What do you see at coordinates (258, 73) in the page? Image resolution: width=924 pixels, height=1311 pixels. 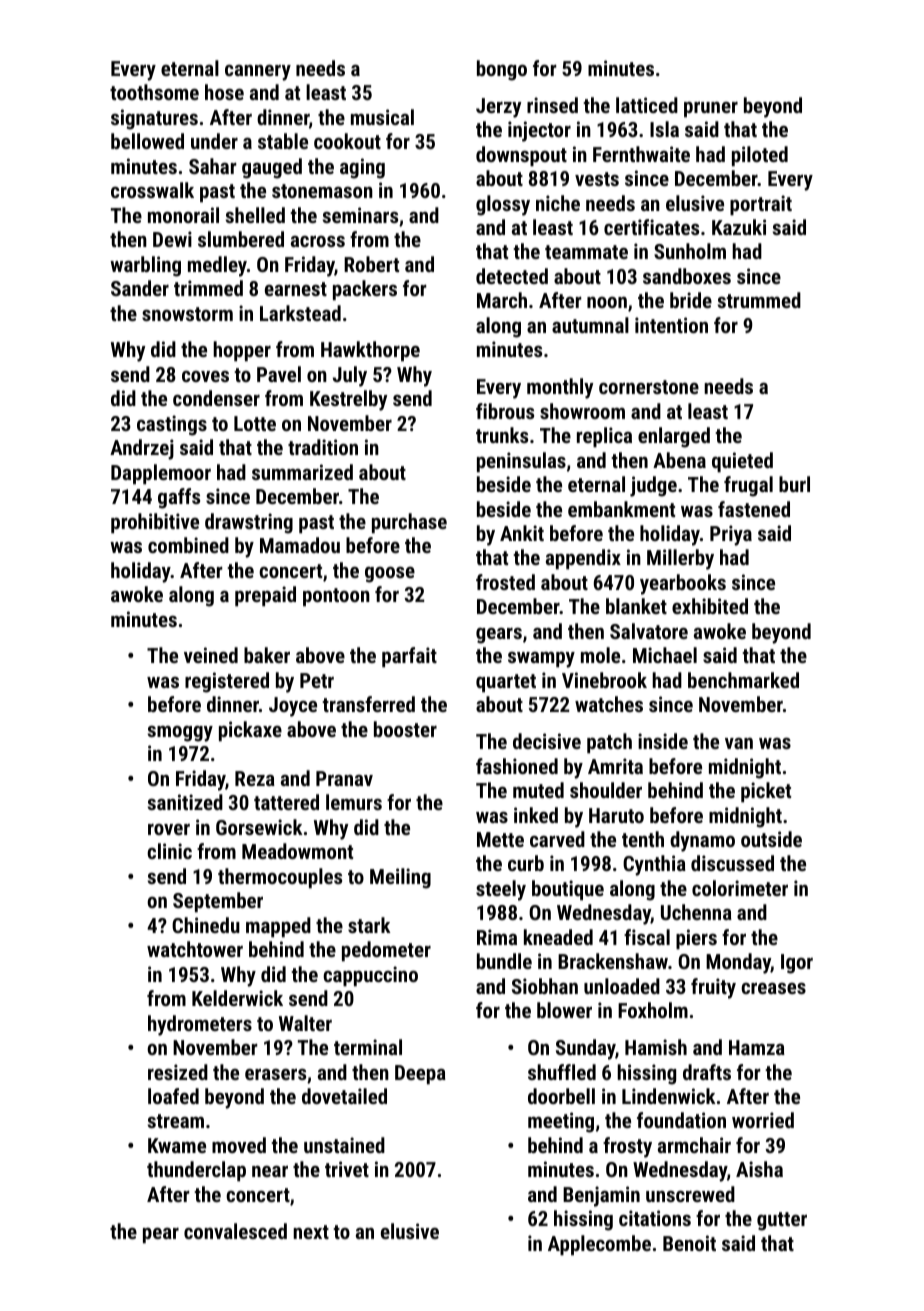 I see `cannery` at bounding box center [258, 73].
